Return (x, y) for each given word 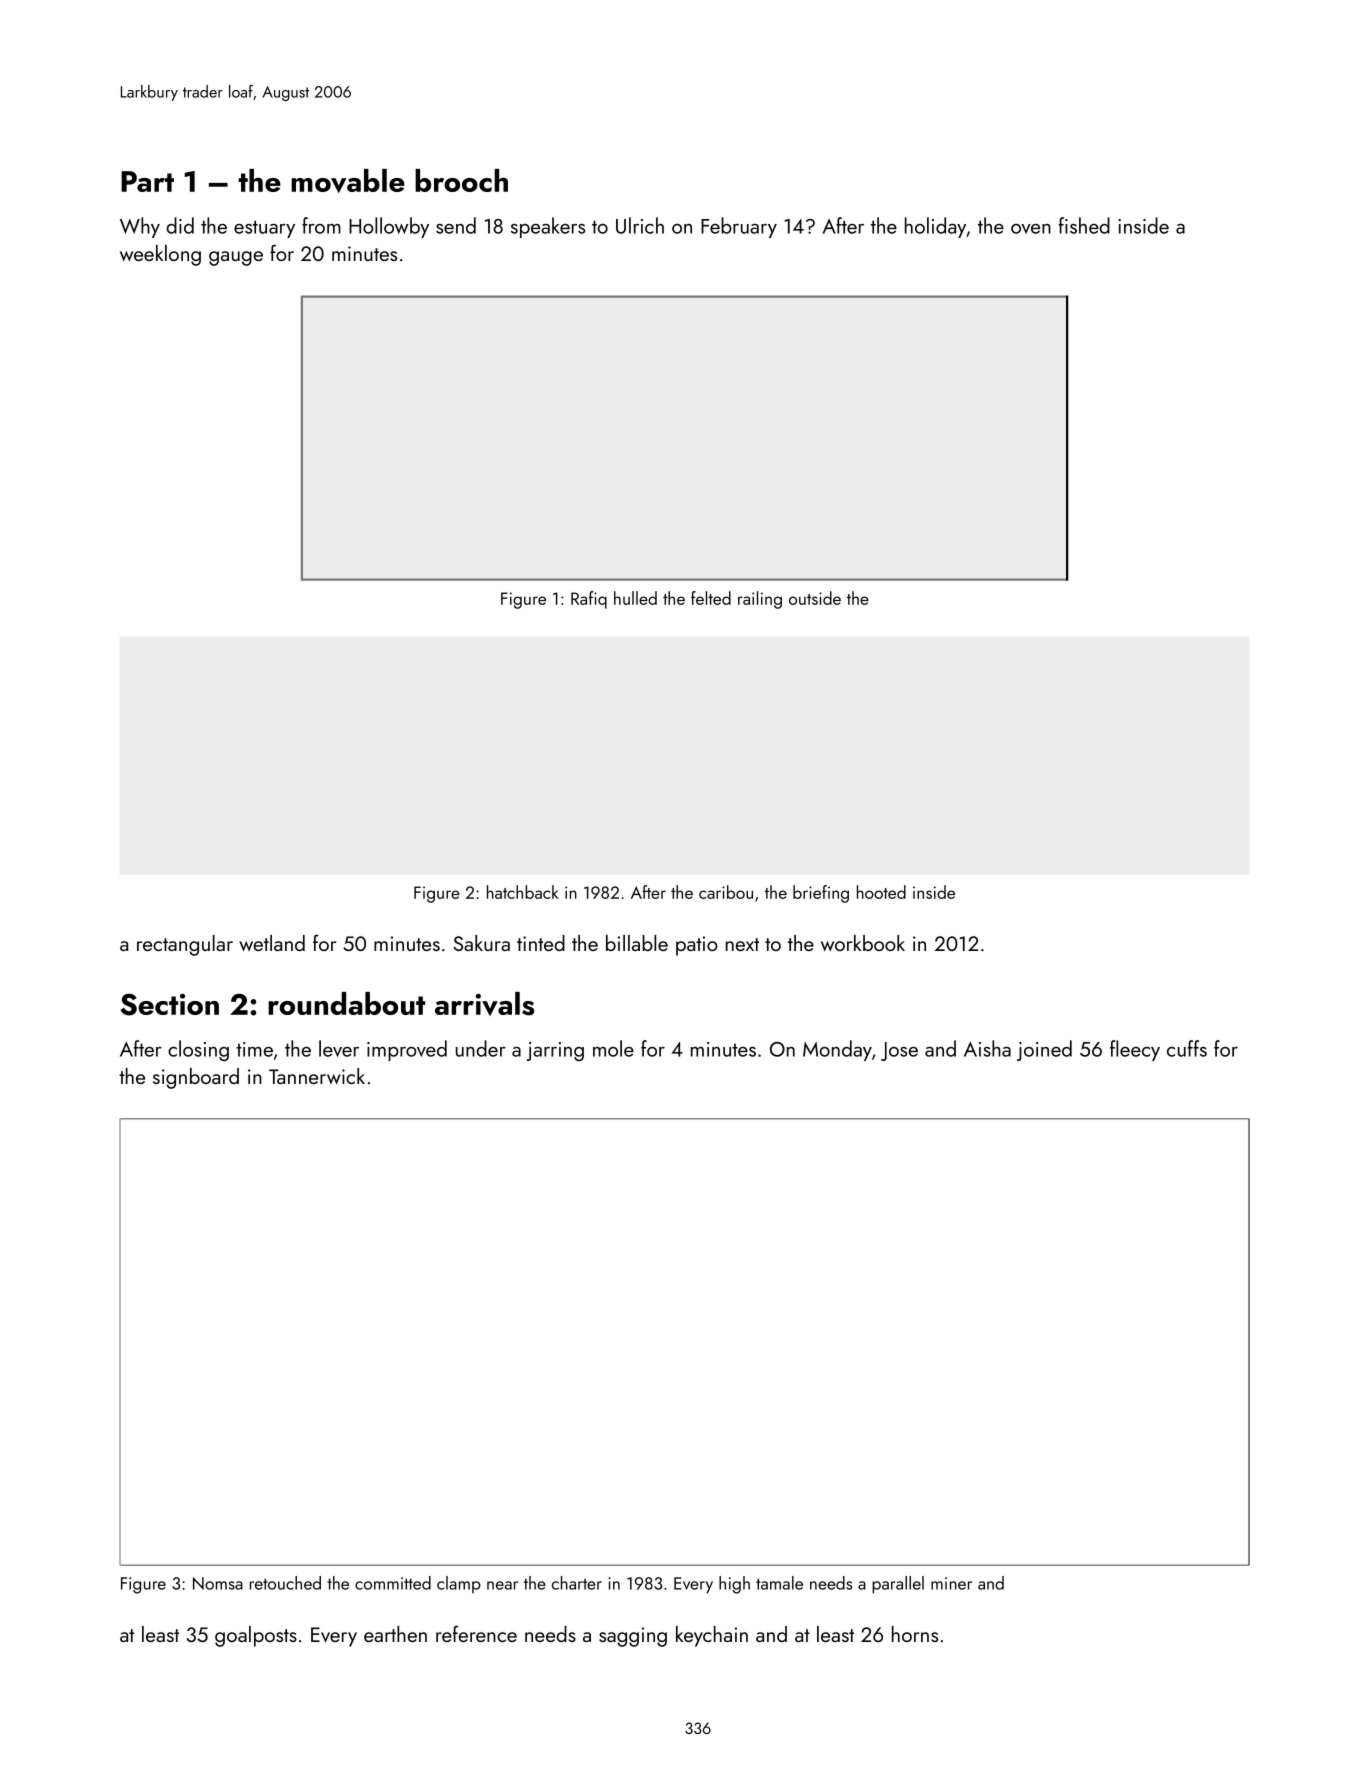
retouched (285, 1583)
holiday (936, 227)
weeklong (160, 255)
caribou (726, 892)
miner (951, 1583)
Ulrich (640, 225)
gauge (236, 258)
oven (1031, 229)
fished (1084, 225)
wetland (272, 943)
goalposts (256, 1636)
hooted (881, 892)
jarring (555, 1051)
